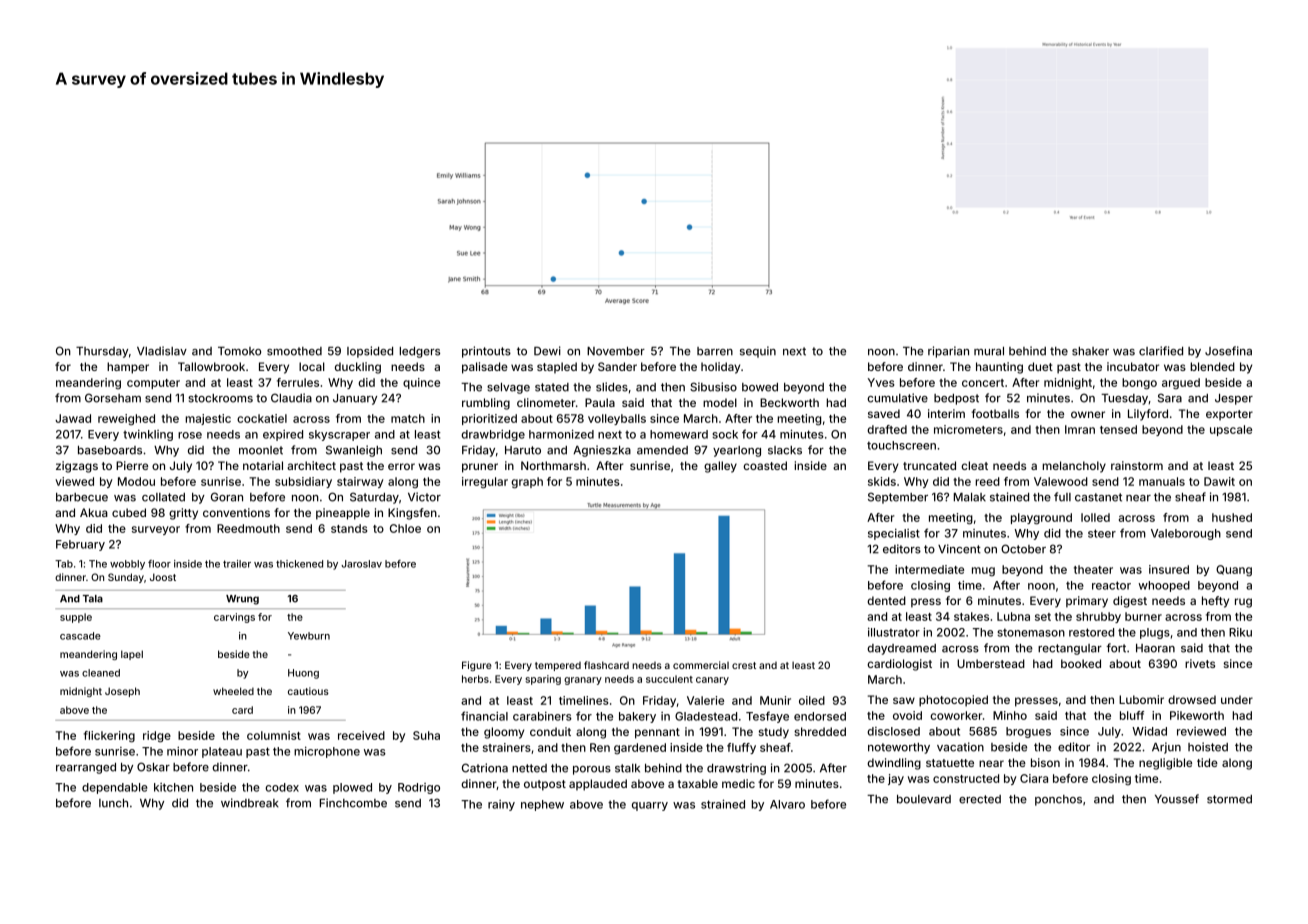 This image has width=1308, height=924. What do you see at coordinates (1186, 534) in the image?
I see `Valeborough` at bounding box center [1186, 534].
